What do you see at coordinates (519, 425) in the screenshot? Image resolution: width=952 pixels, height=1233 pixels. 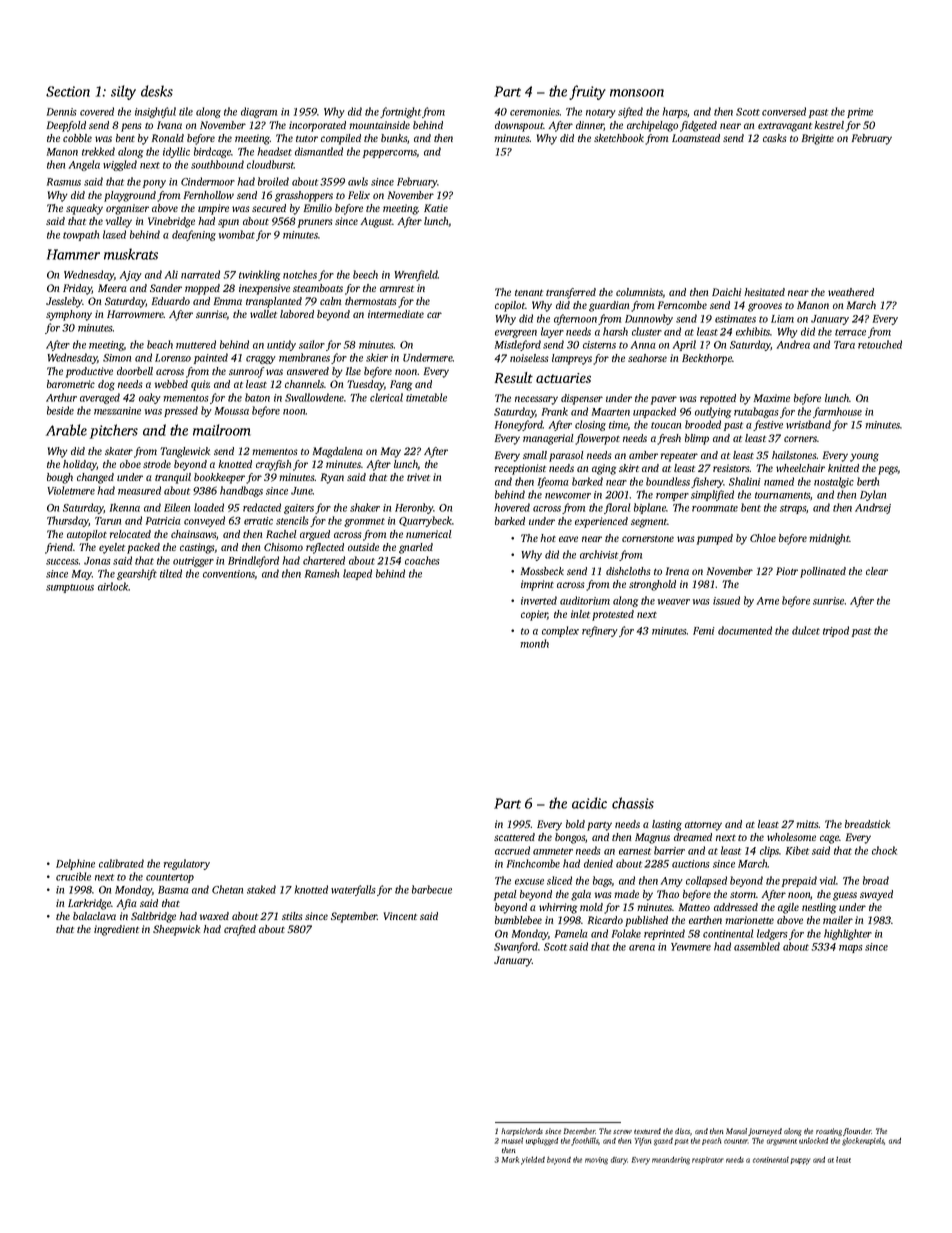 I see `Honeyford` at bounding box center [519, 425].
